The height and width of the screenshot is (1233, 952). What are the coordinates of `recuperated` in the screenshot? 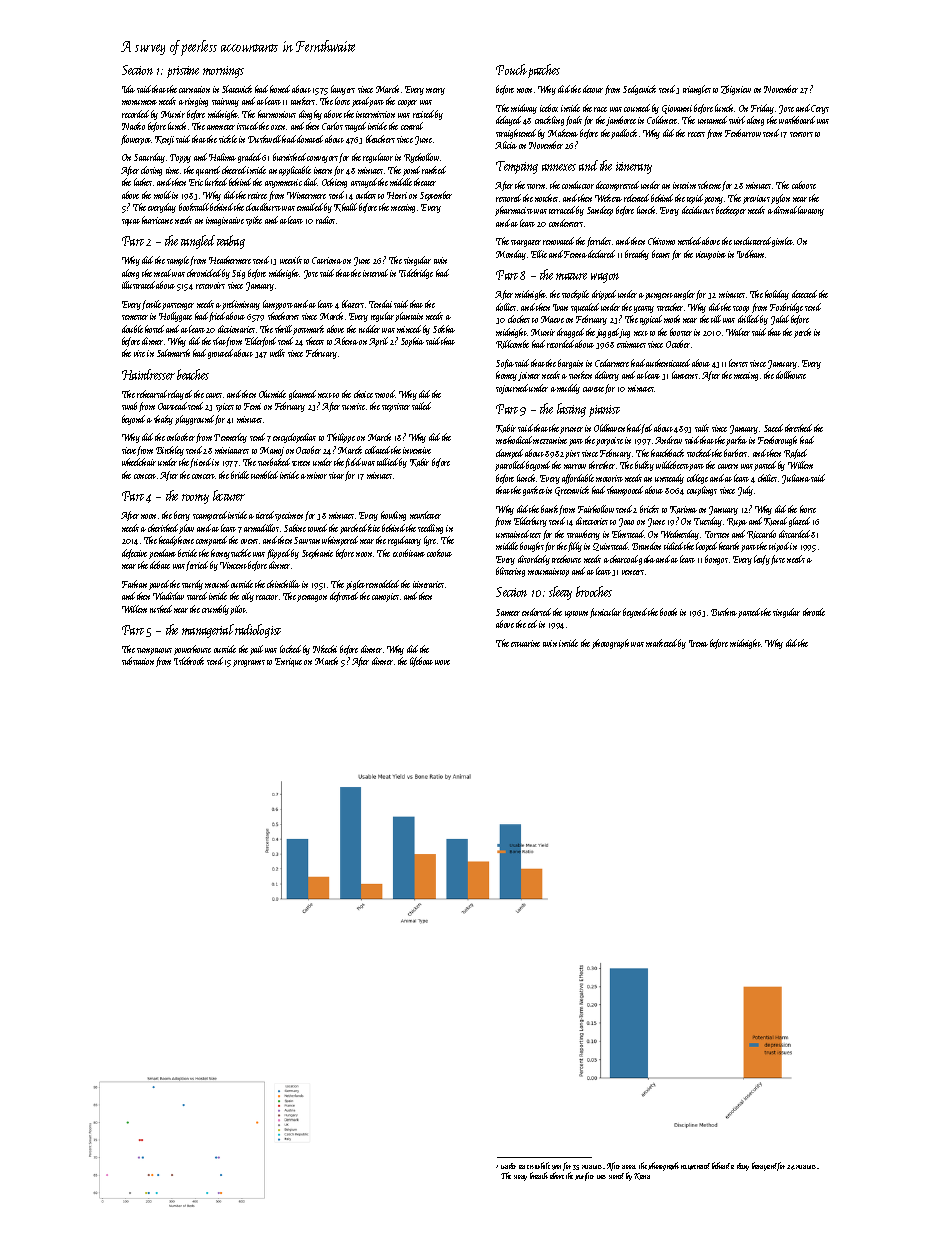 It's located at (695, 1166).
